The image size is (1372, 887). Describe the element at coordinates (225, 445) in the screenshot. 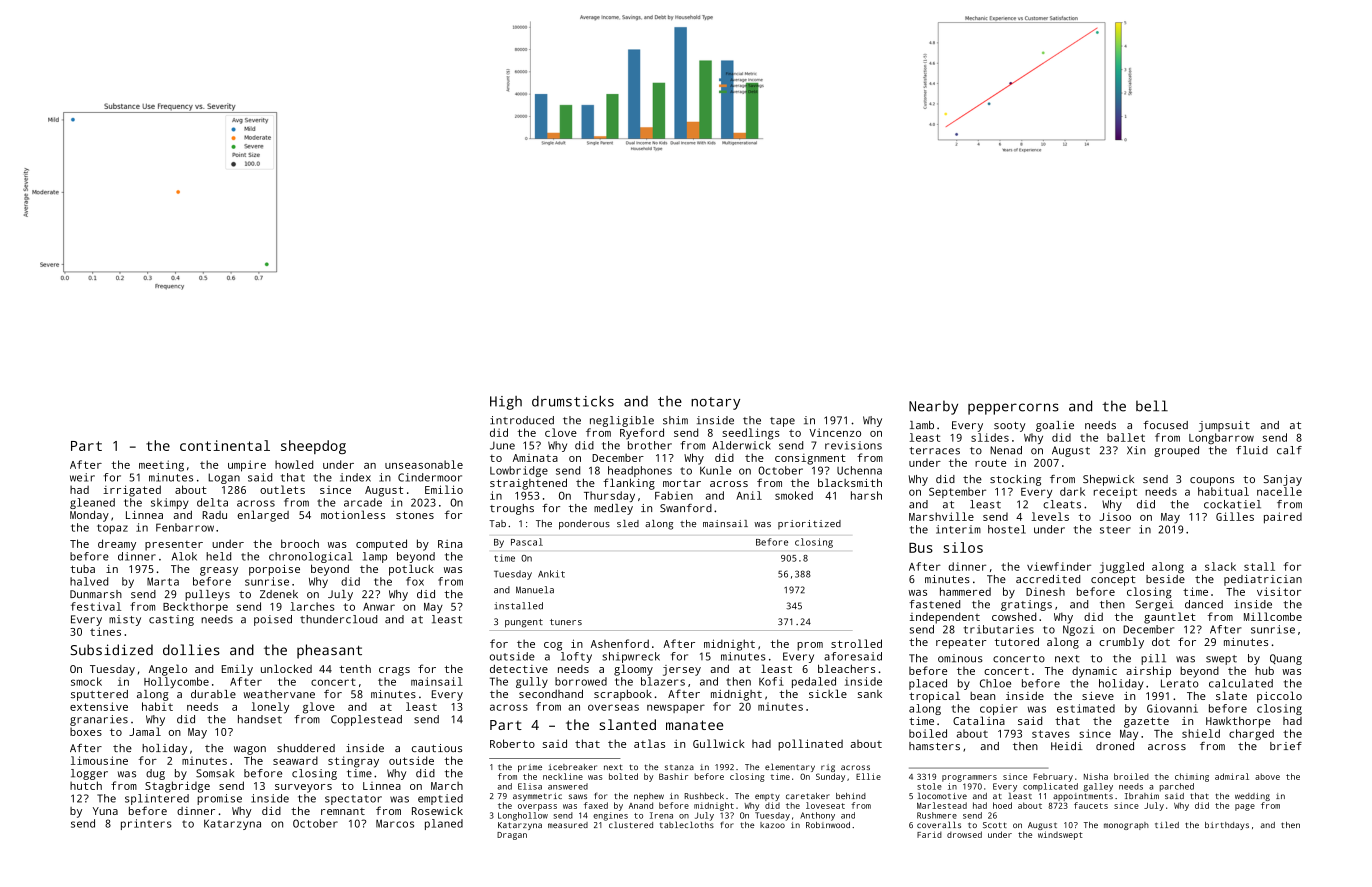

I see `continental` at that location.
